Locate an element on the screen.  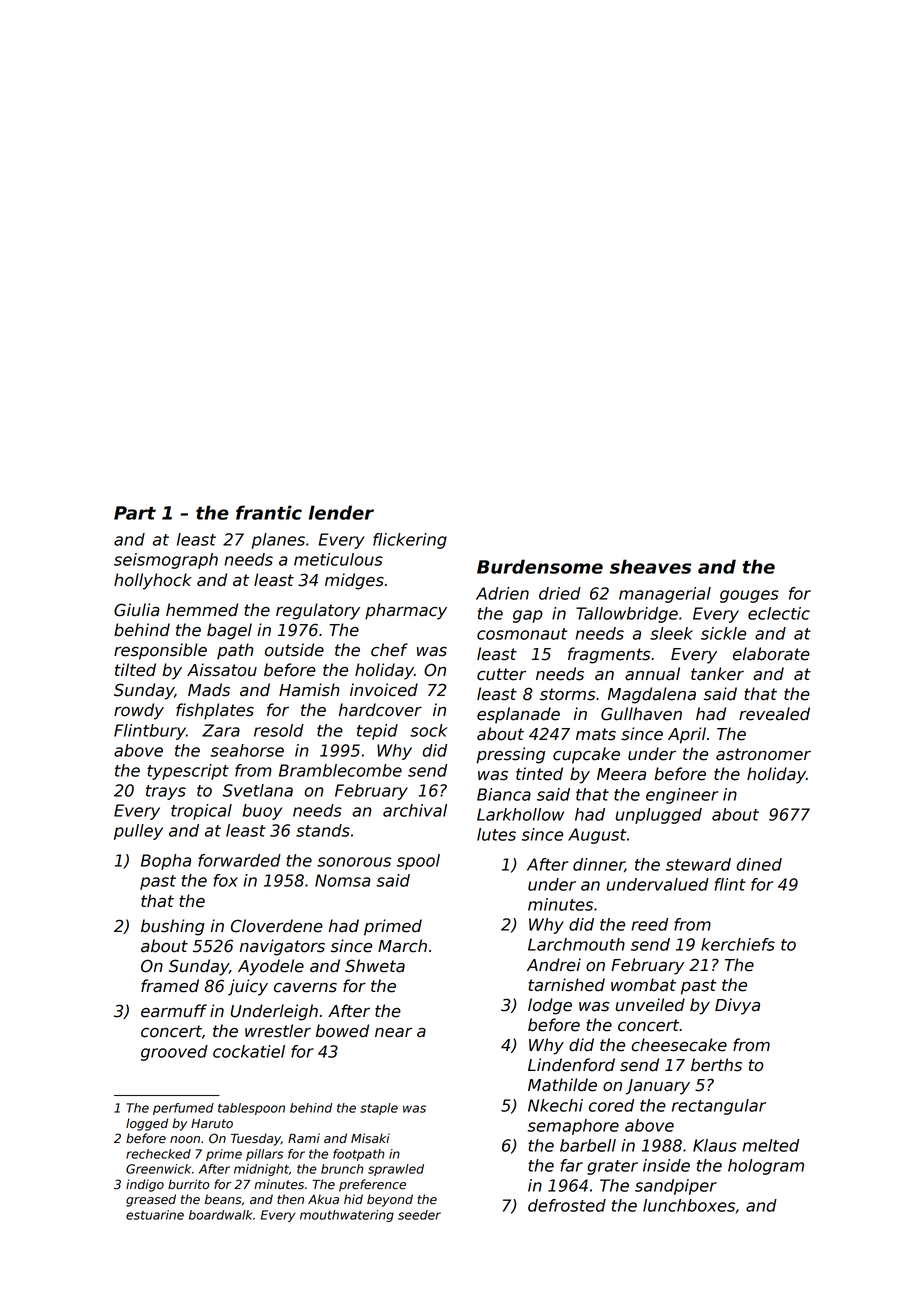
then is located at coordinates (290, 1199).
